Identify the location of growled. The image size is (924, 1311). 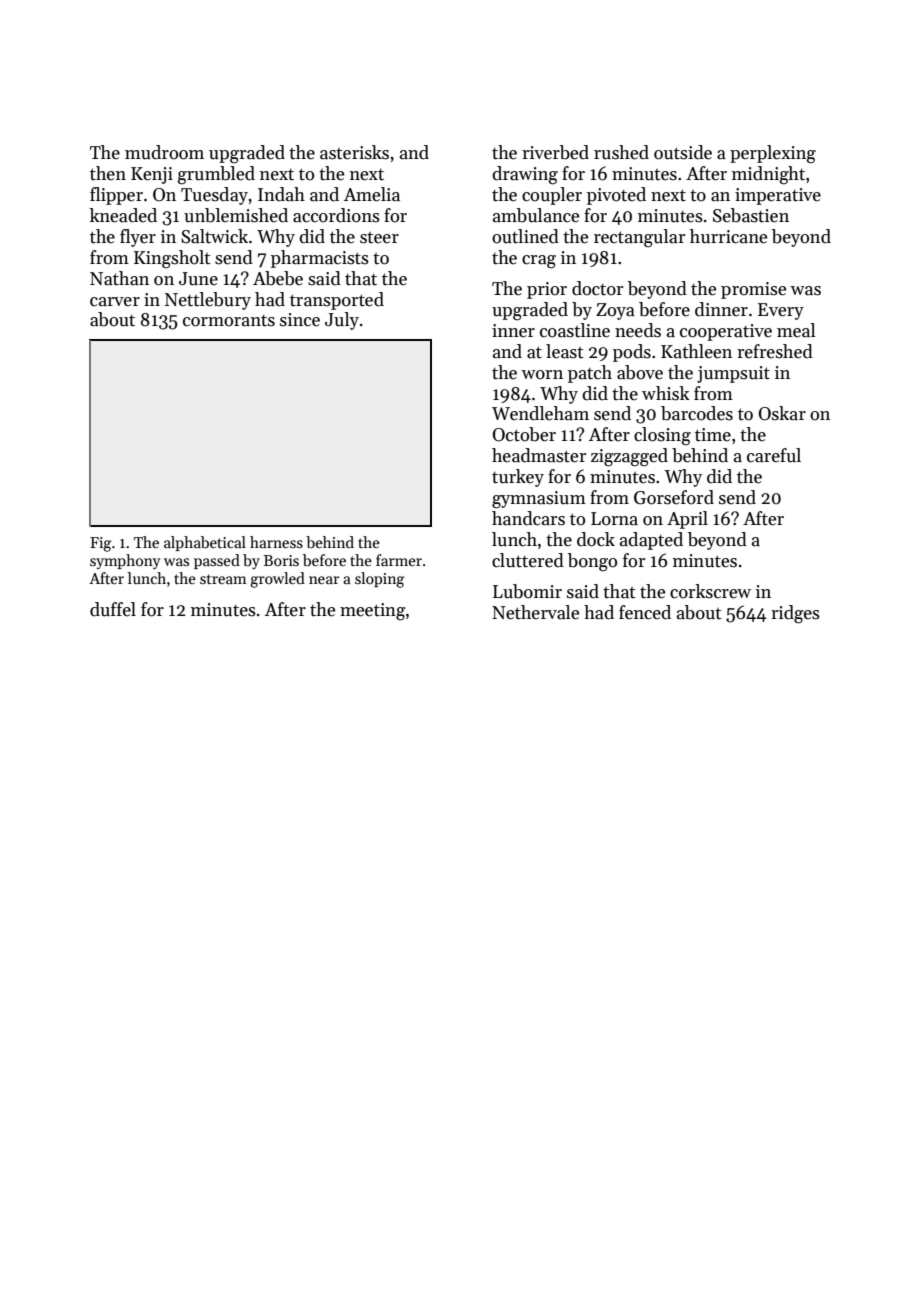
(277, 580).
